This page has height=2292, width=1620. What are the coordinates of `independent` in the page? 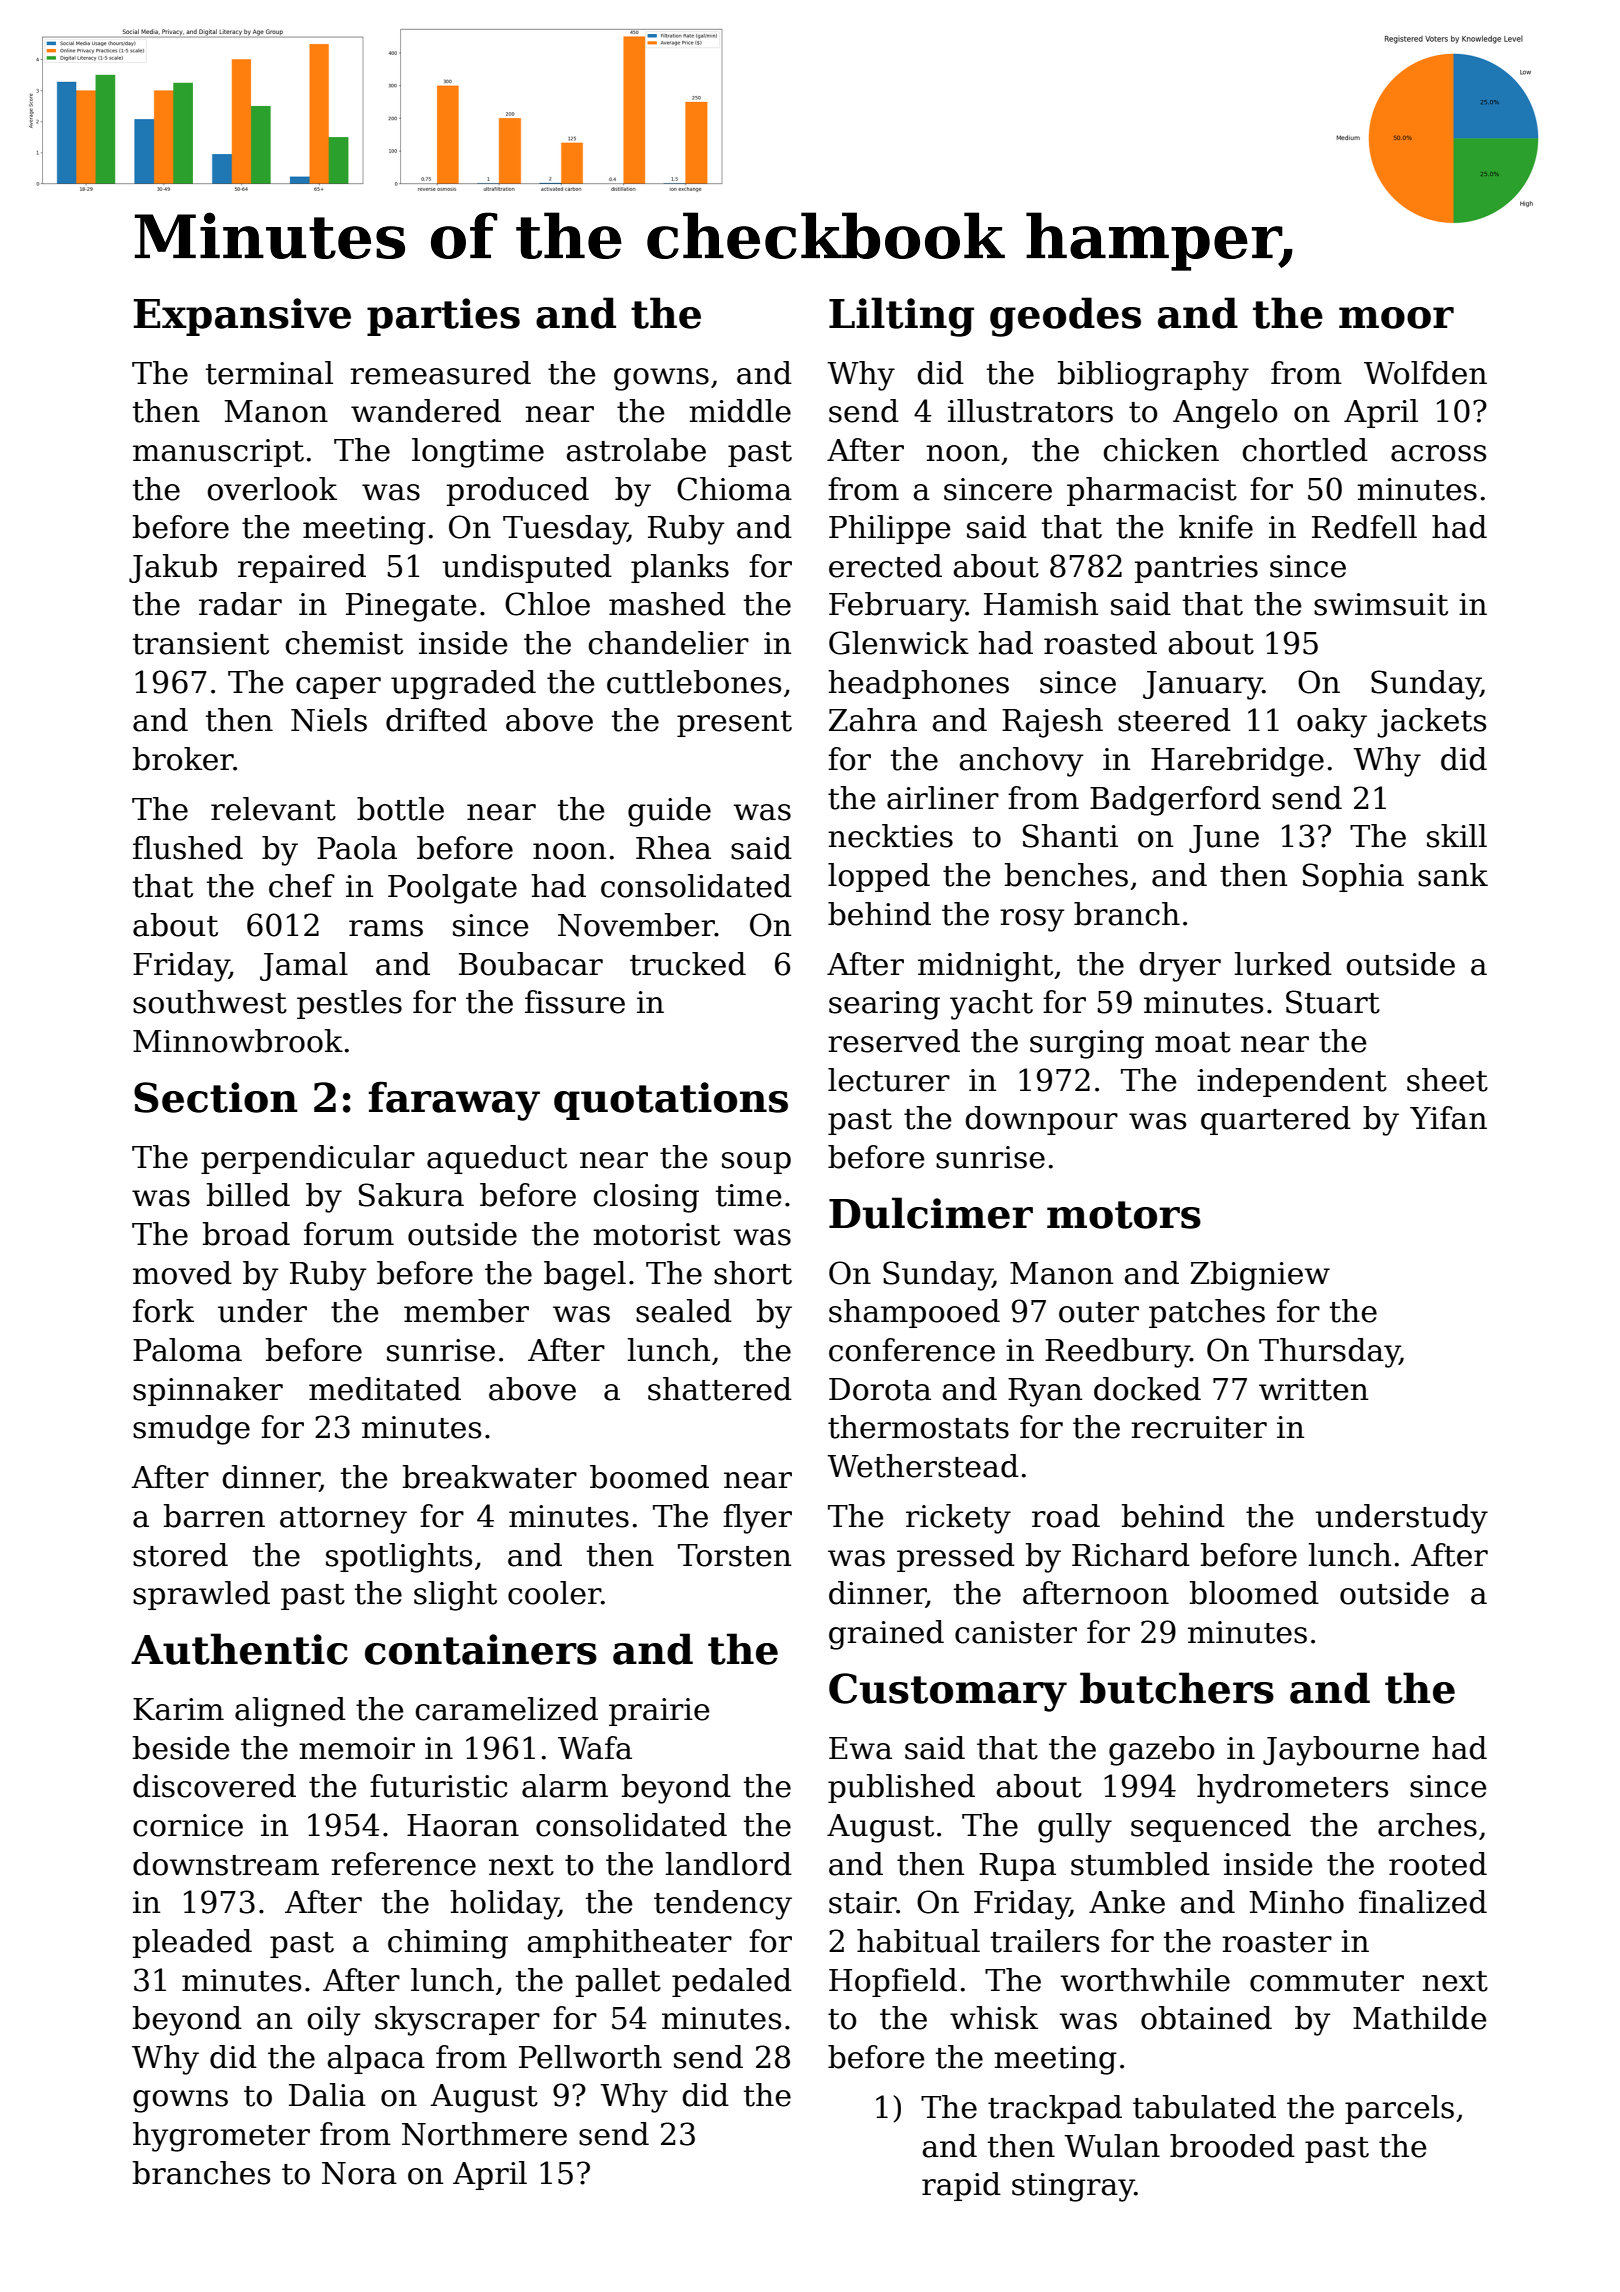 It's located at (1292, 1082).
